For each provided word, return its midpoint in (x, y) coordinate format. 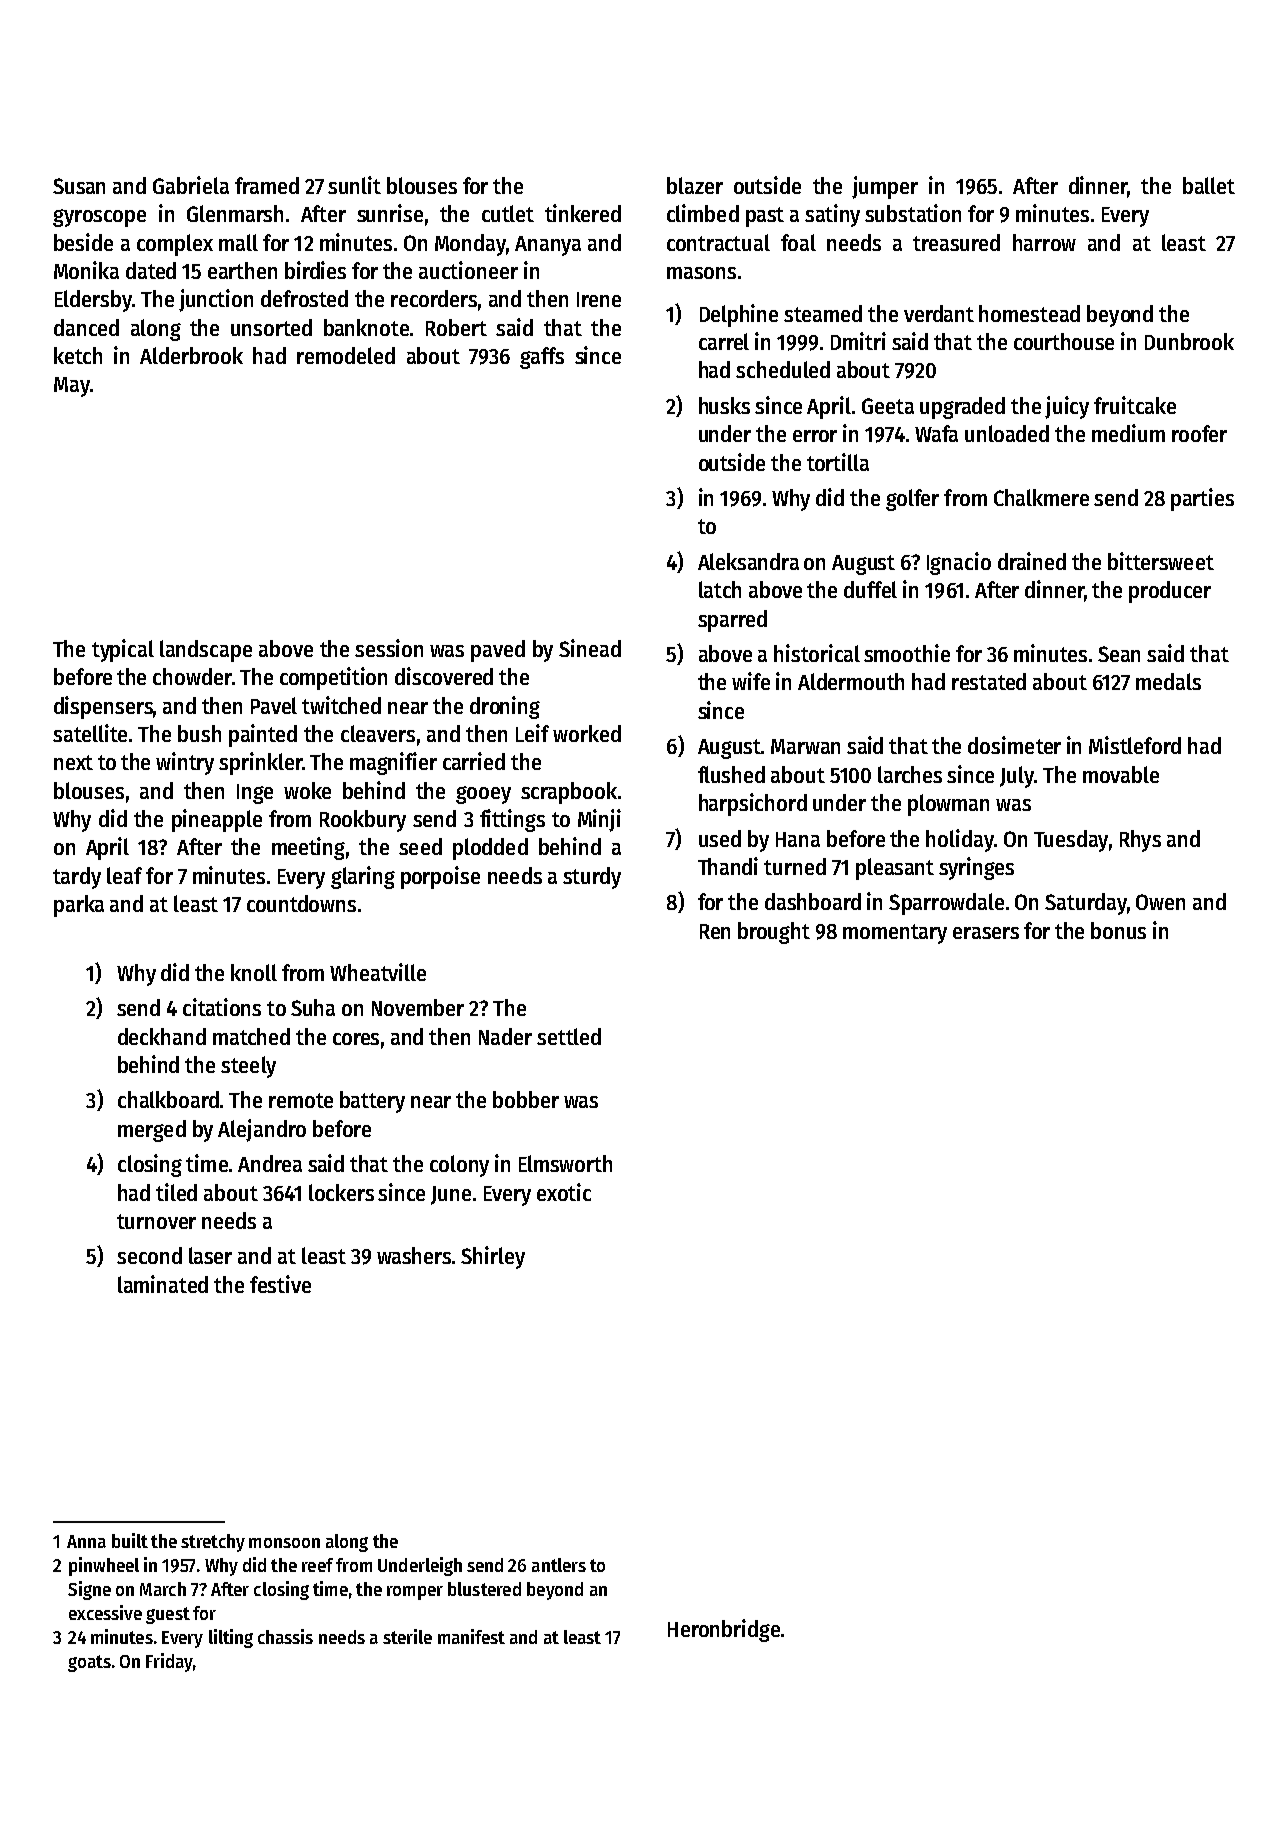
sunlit (354, 185)
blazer (695, 185)
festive (280, 1284)
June (451, 1195)
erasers (986, 933)
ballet (1209, 185)
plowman (948, 805)
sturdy (592, 878)
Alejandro (262, 1130)
